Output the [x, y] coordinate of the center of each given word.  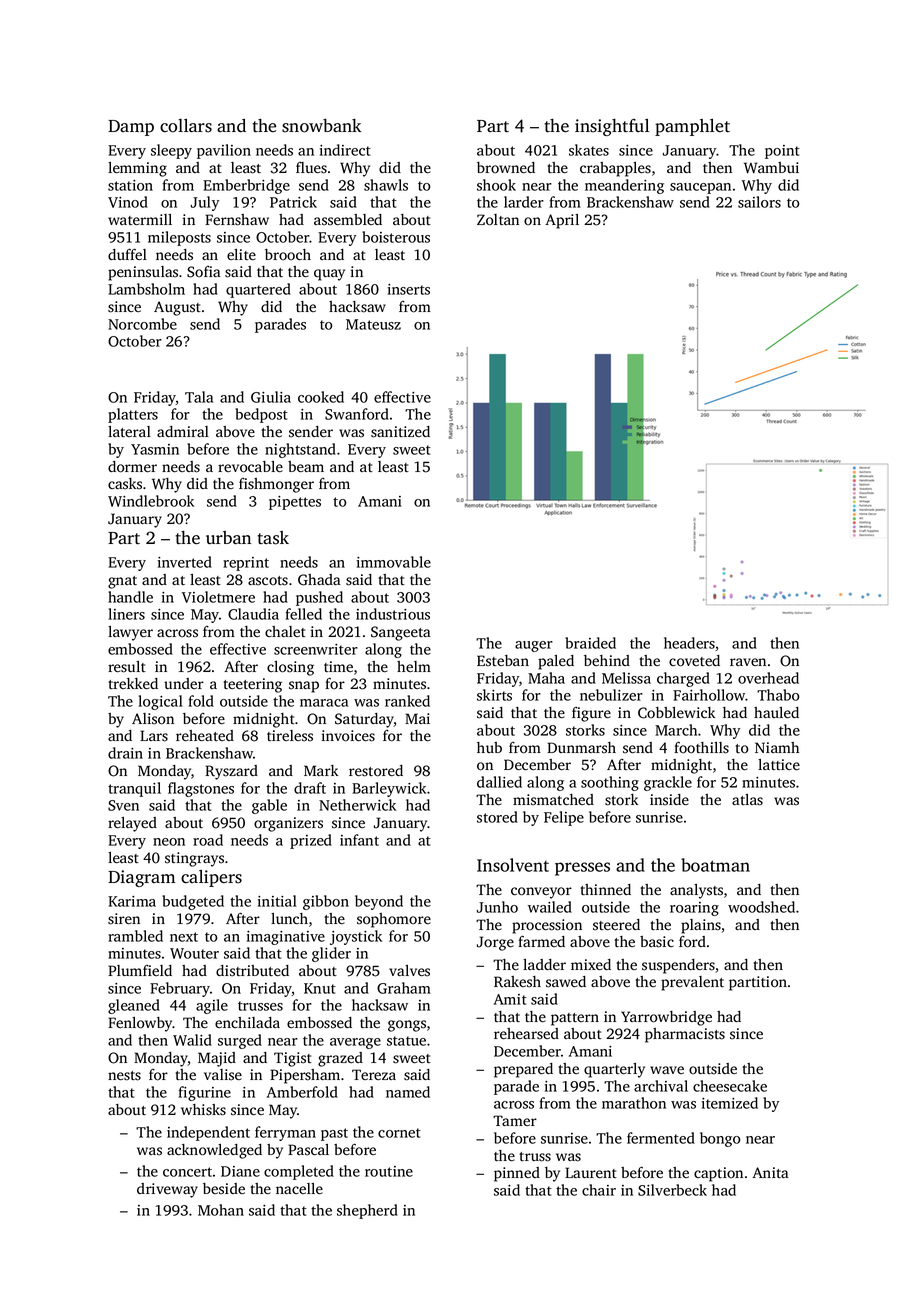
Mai [417, 718]
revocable [250, 467]
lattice [779, 764]
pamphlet [692, 127]
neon [169, 842]
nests [124, 1076]
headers [689, 643]
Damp [131, 128]
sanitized [400, 432]
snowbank [322, 126]
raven [748, 662]
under [184, 683]
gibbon [326, 902]
